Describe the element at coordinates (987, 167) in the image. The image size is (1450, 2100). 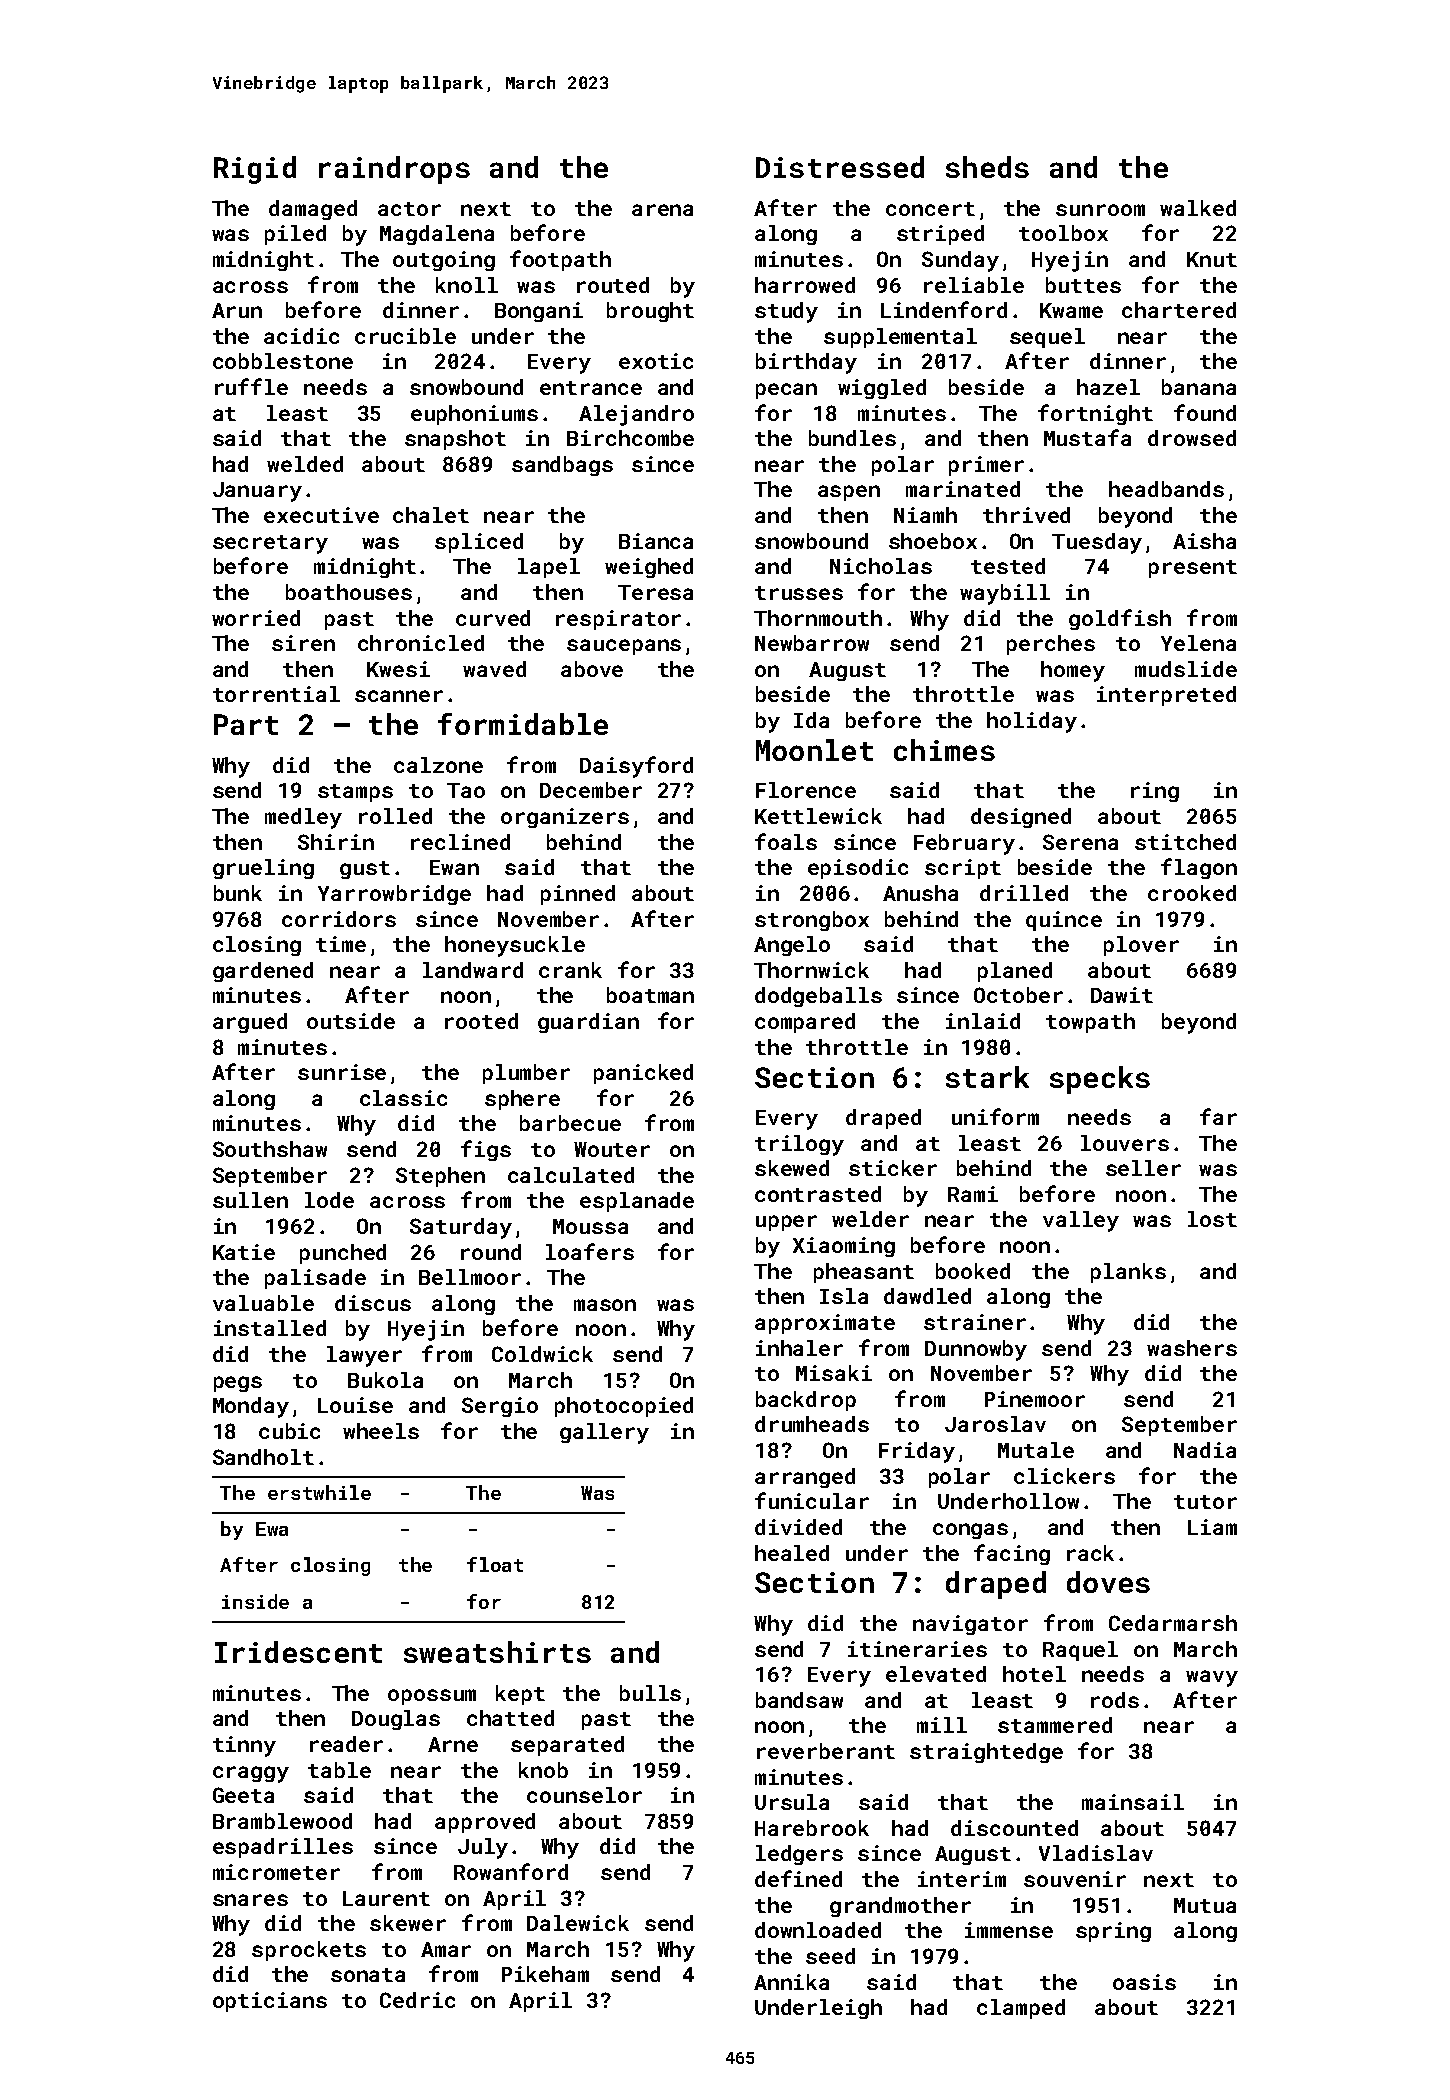
I see `sheds` at that location.
